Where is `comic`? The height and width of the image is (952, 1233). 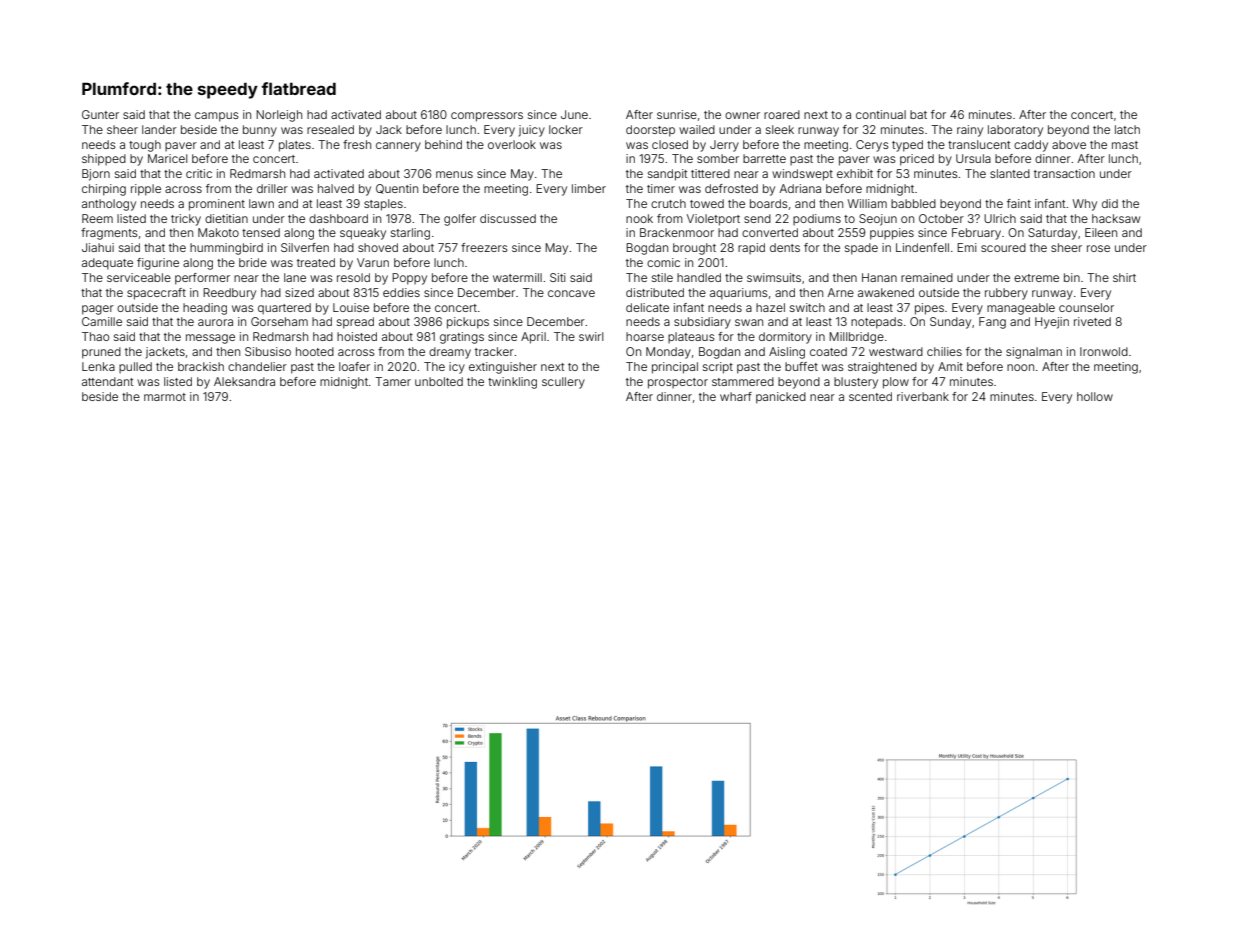
comic is located at coordinates (663, 262).
